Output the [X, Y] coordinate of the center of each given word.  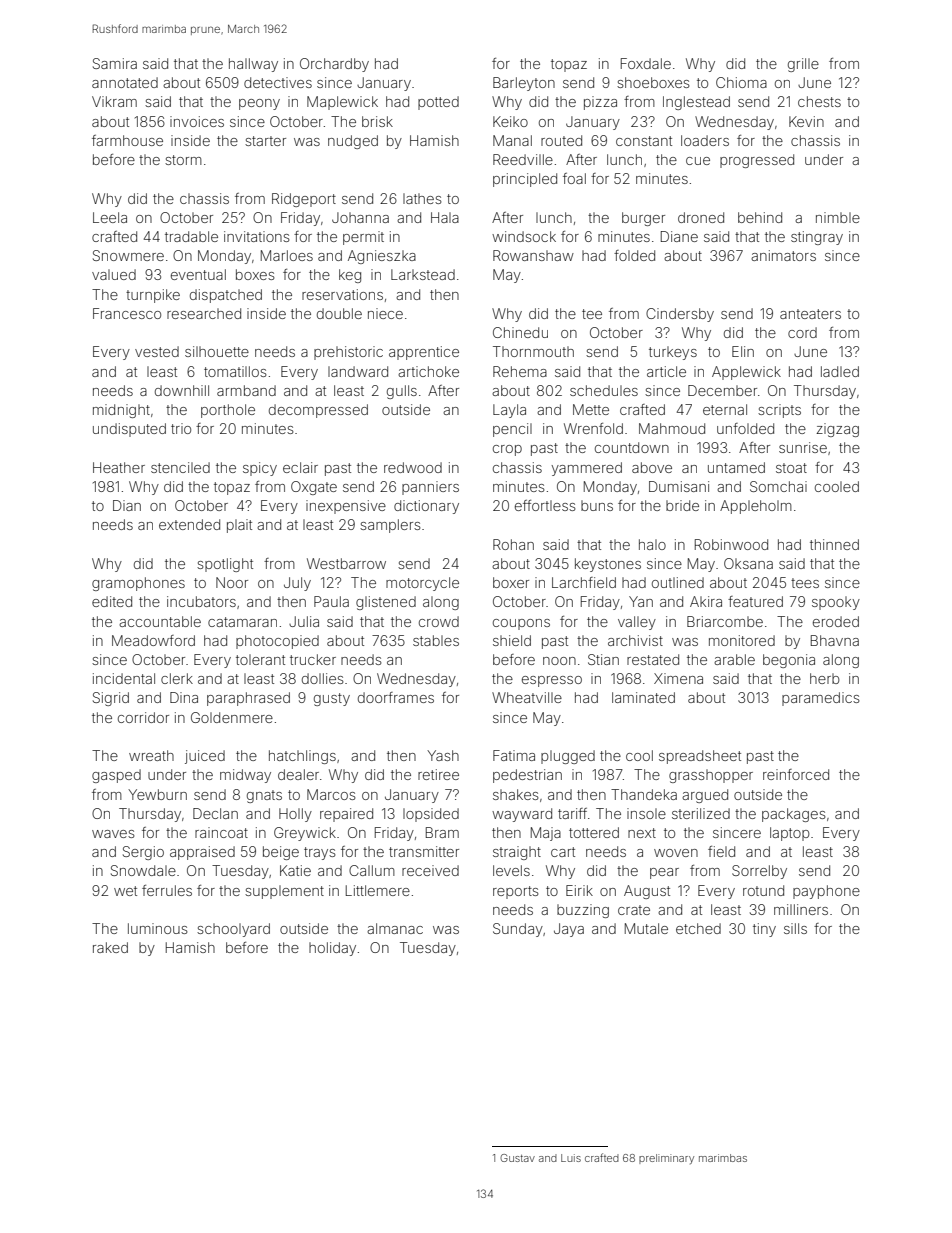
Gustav [517, 1158]
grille [803, 65]
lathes [422, 198]
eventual [198, 274]
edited [112, 601]
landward [358, 371]
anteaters [810, 314]
